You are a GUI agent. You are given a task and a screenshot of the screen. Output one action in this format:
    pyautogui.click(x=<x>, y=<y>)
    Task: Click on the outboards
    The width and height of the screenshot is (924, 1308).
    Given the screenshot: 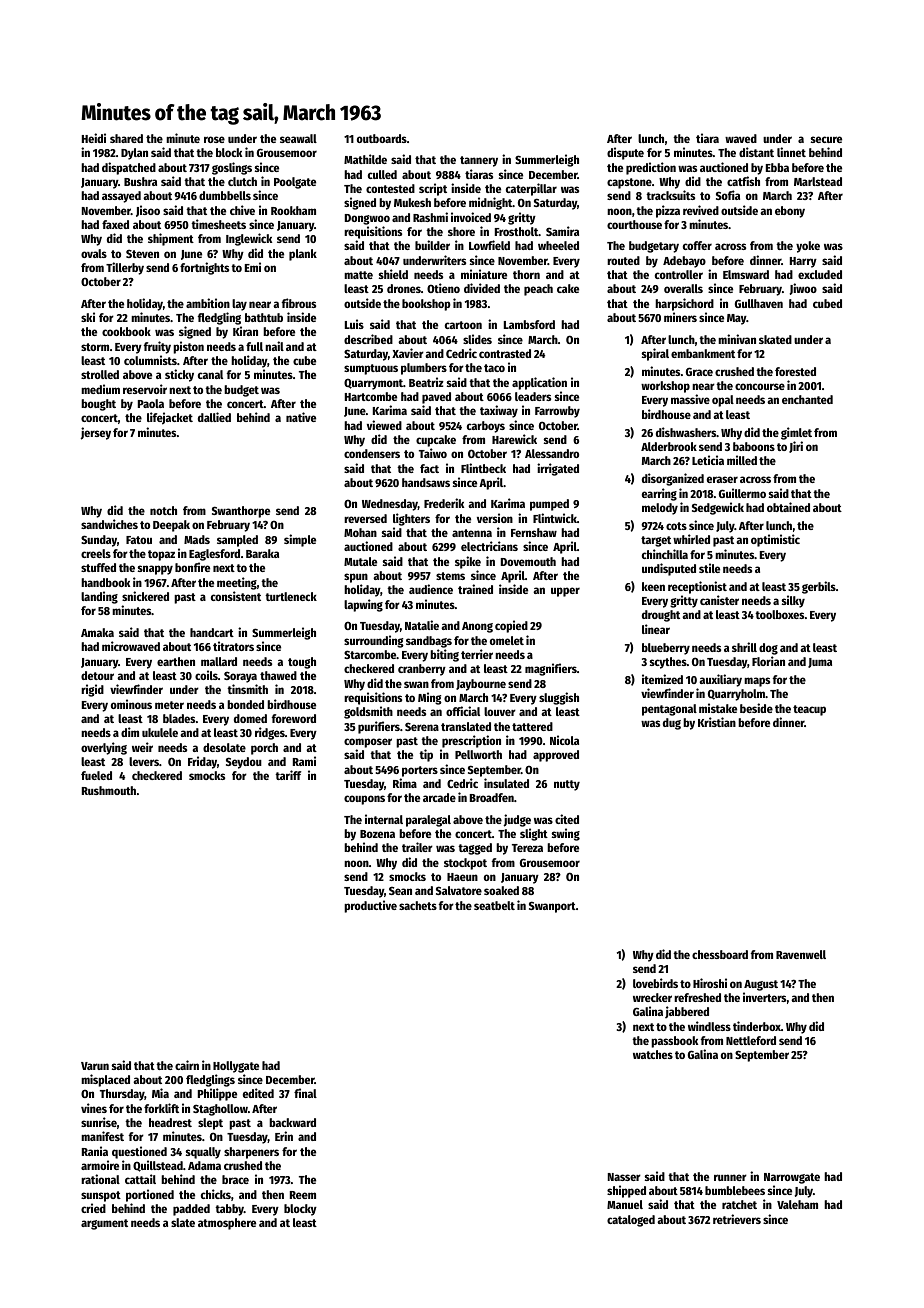 What is the action you would take?
    pyautogui.click(x=382, y=138)
